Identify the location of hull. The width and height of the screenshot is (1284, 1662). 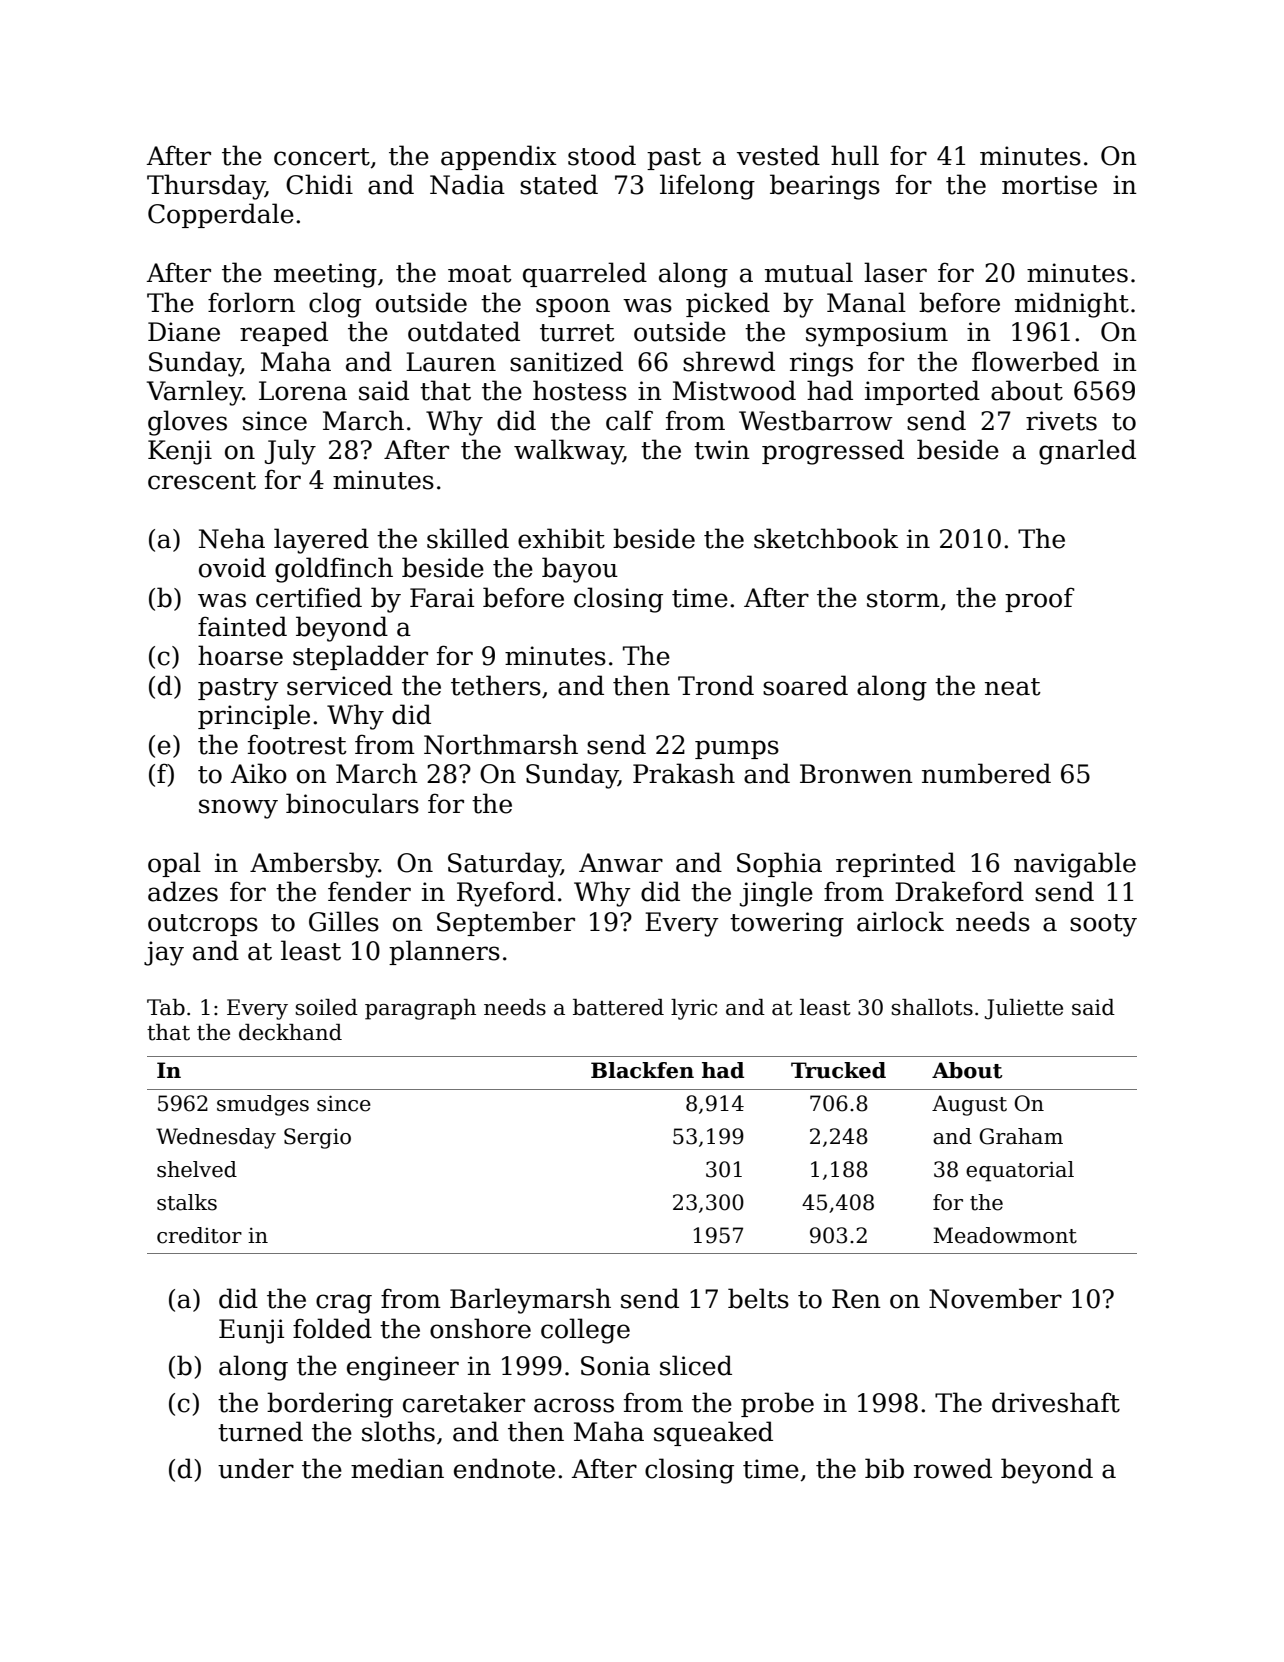
(855, 155).
